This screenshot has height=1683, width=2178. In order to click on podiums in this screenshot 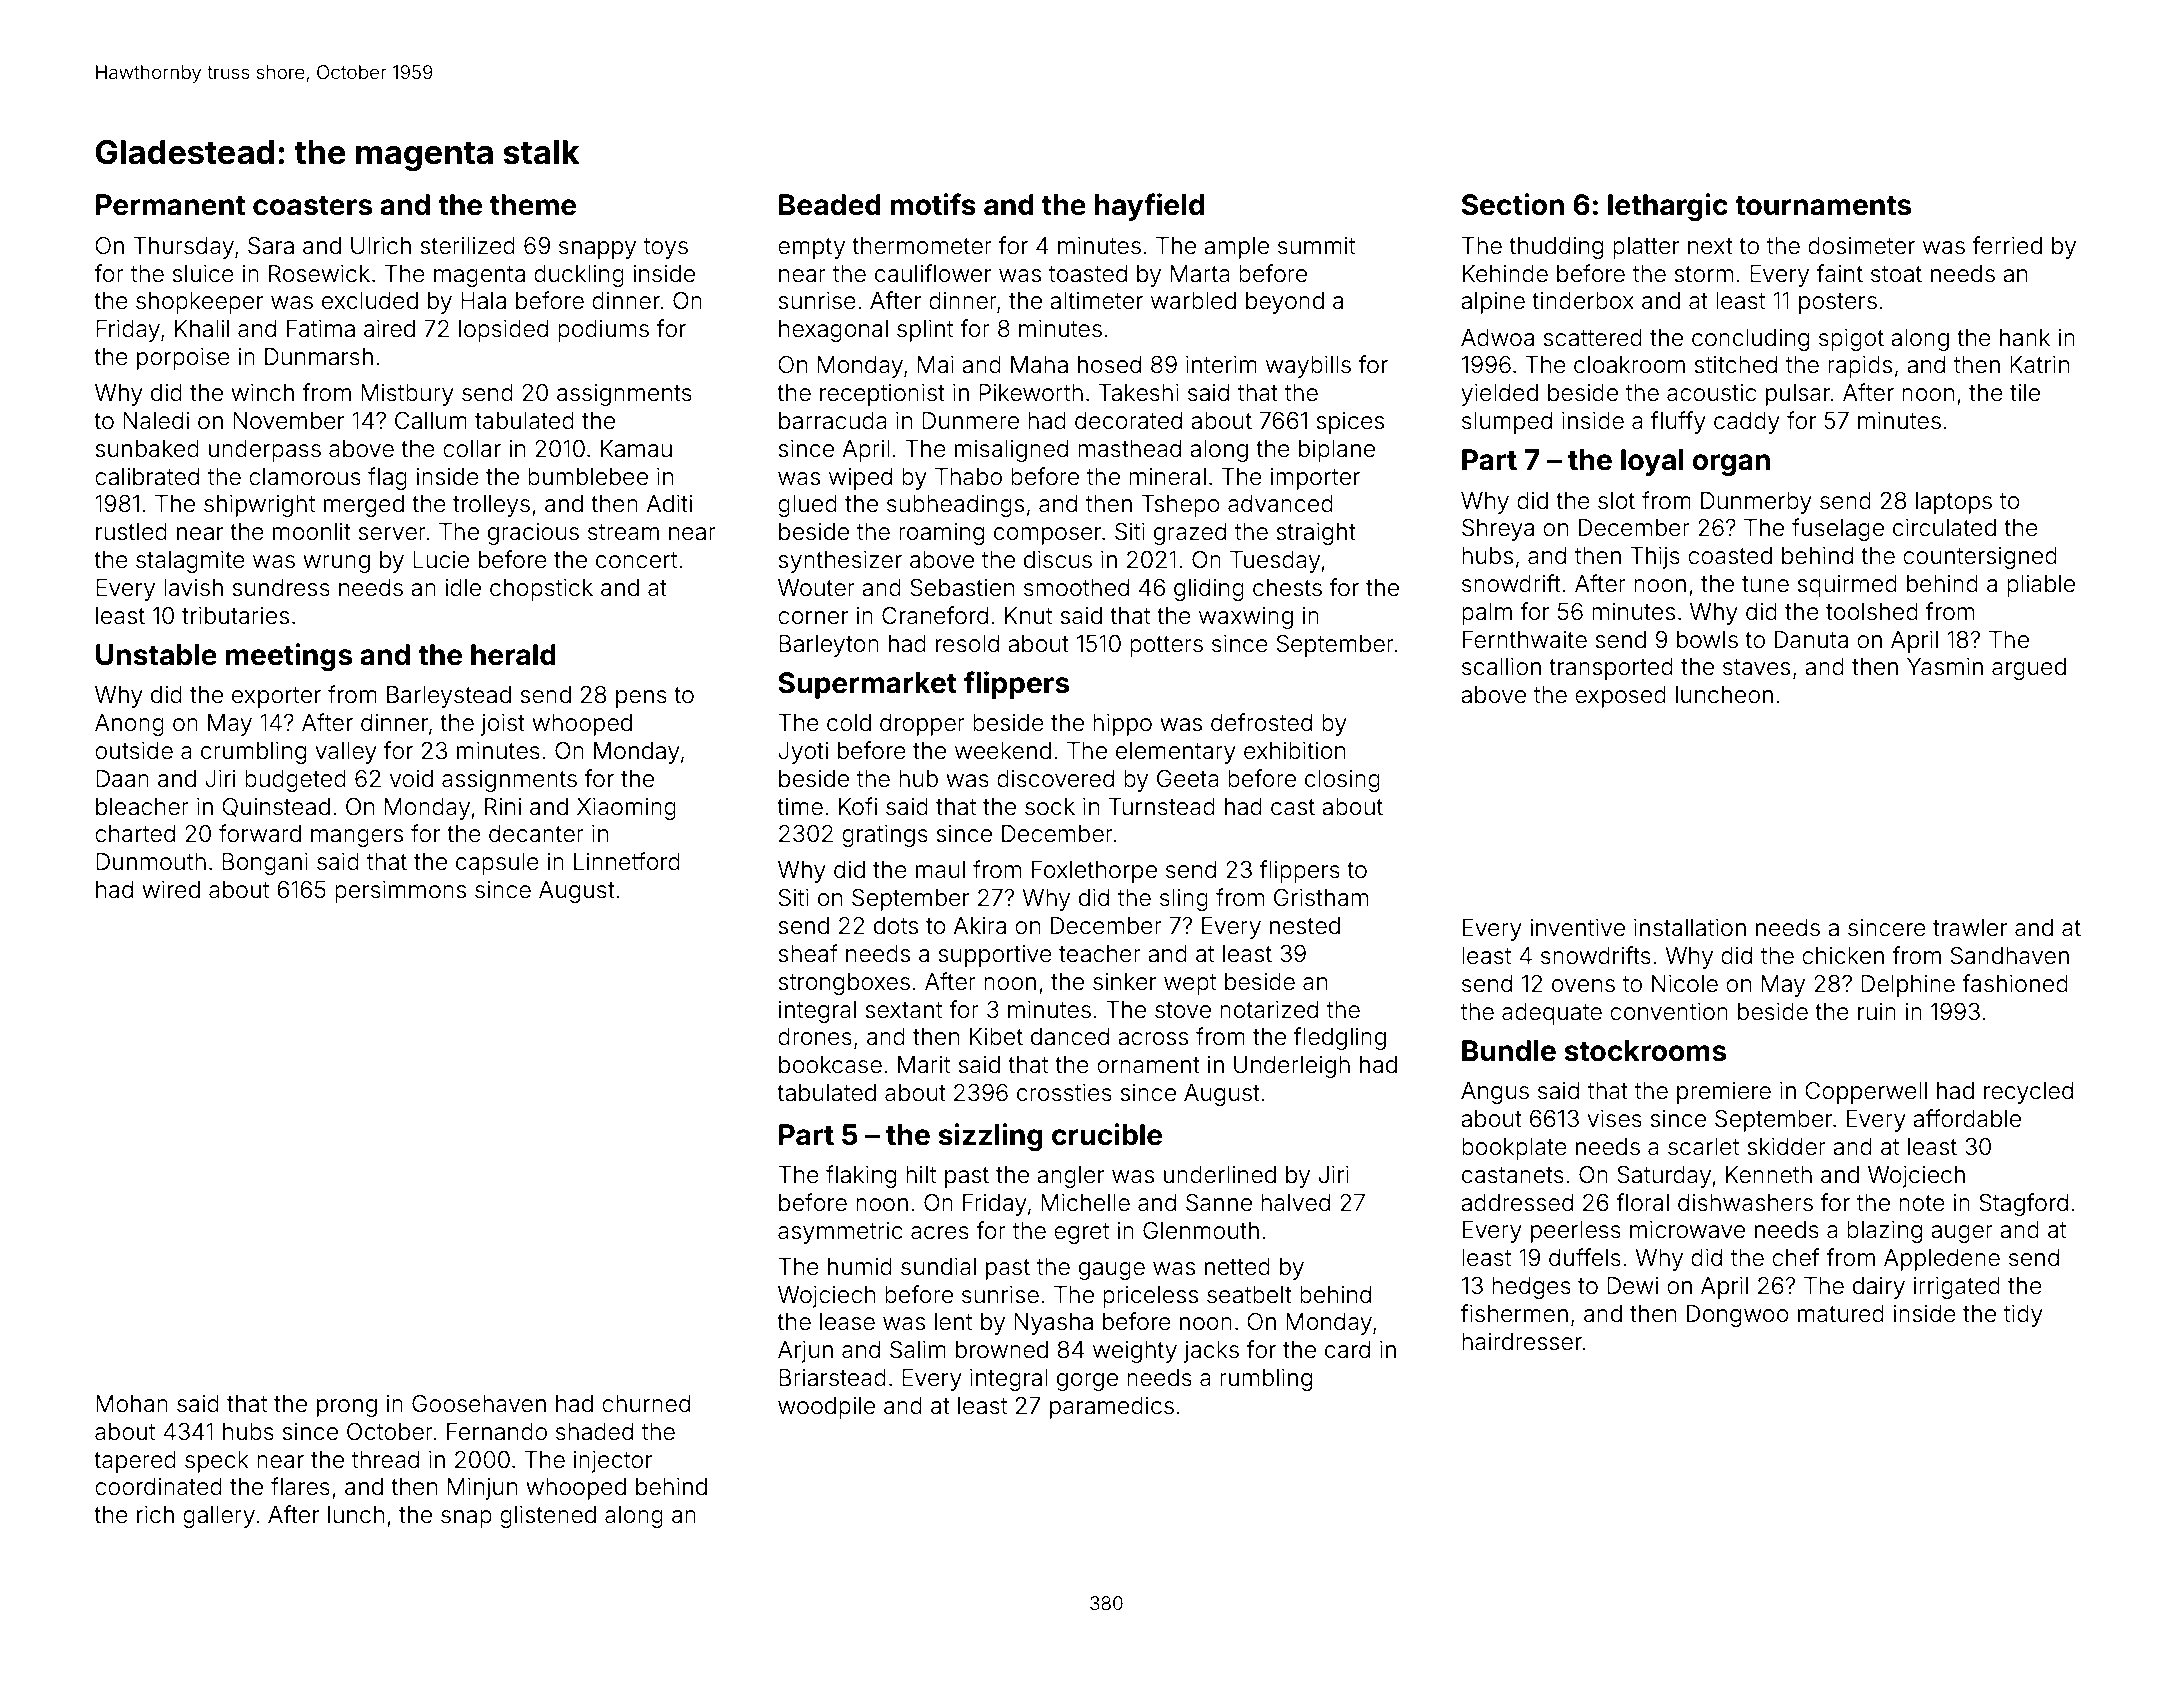, I will do `click(603, 331)`.
